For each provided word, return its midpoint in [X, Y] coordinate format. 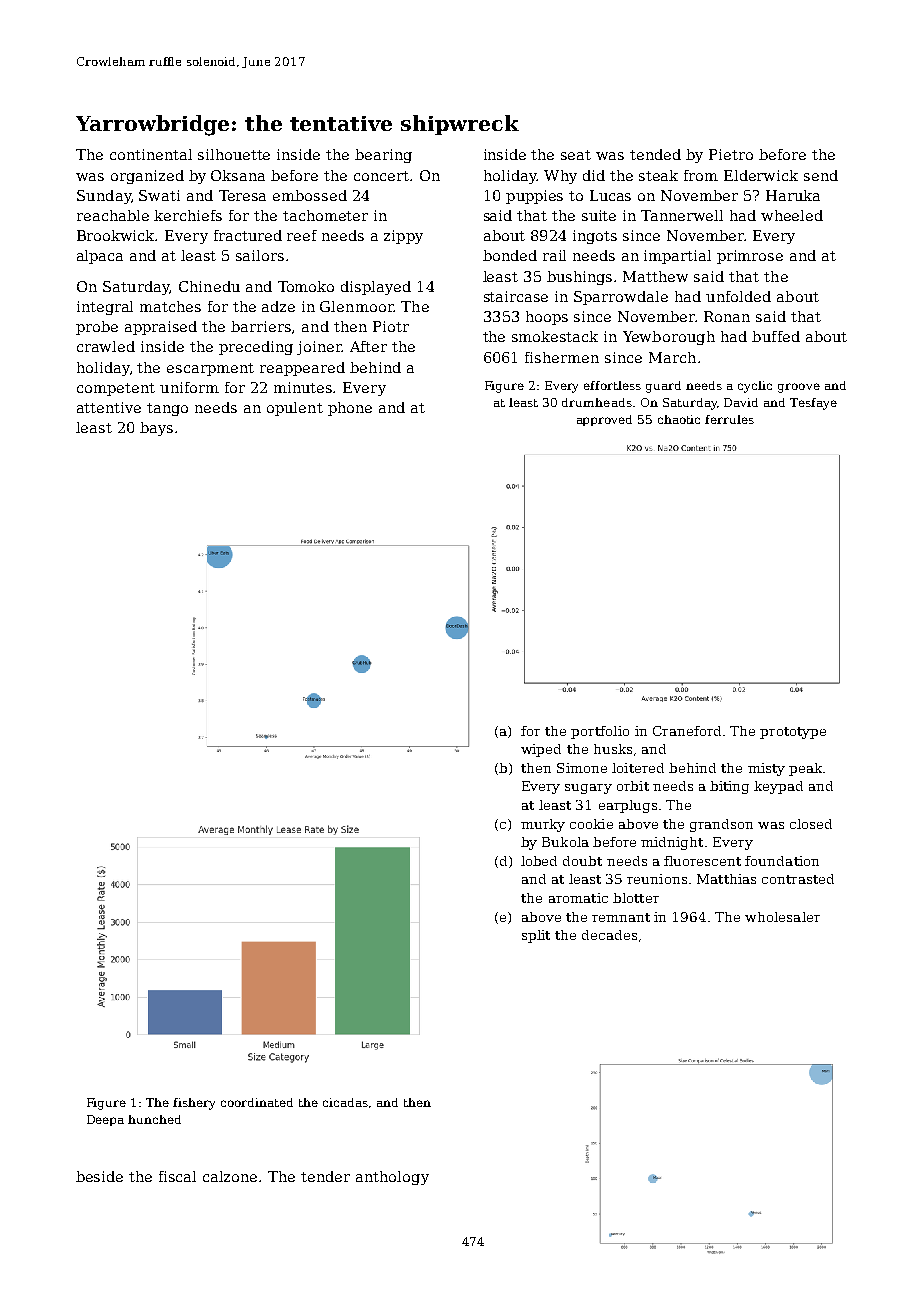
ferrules [729, 419]
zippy [403, 237]
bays [156, 429]
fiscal [177, 1176]
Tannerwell [682, 215]
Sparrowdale [621, 298]
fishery [194, 1104]
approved [604, 420]
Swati [159, 195]
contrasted [798, 879]
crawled [106, 346]
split [536, 936]
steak [658, 175]
